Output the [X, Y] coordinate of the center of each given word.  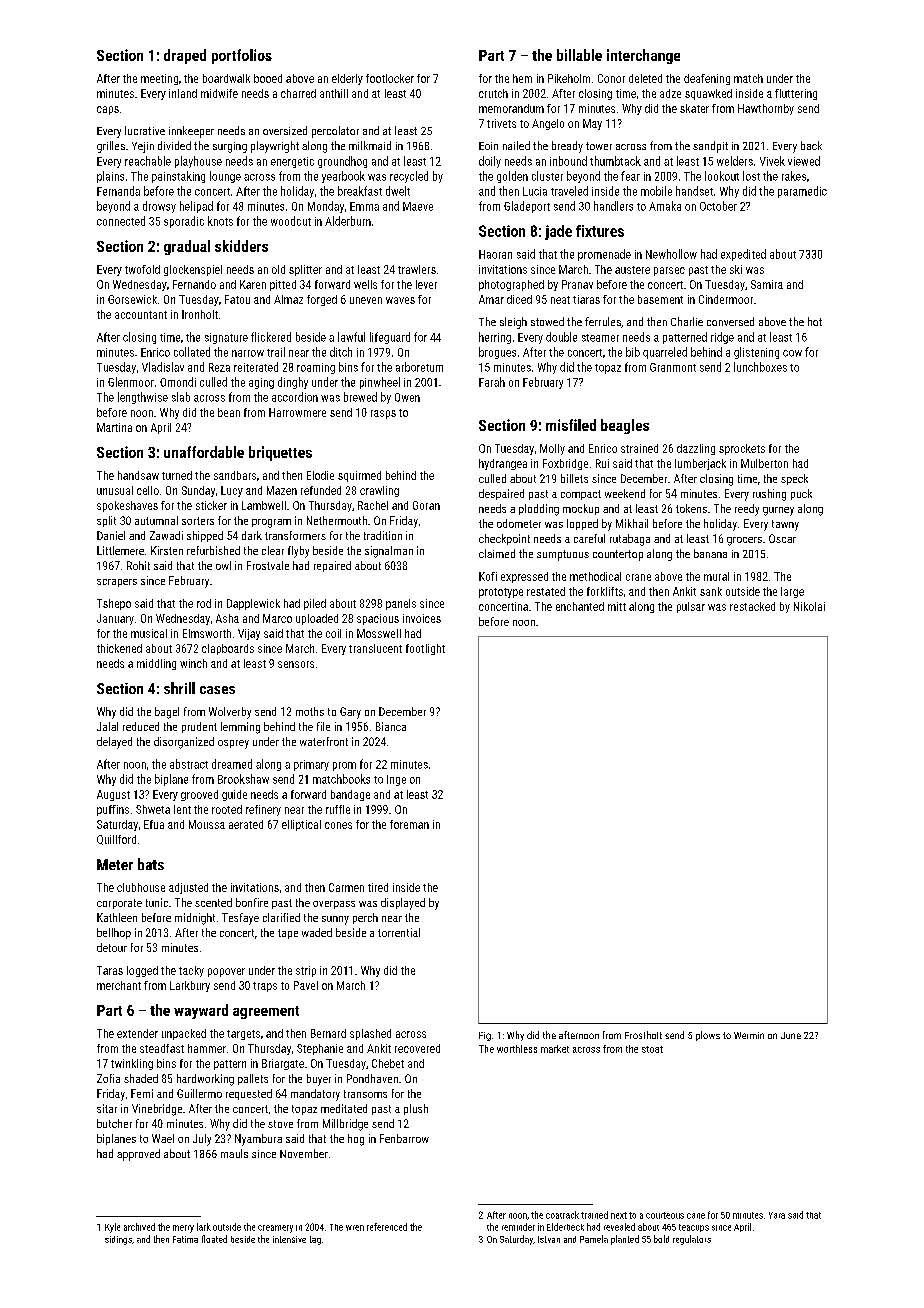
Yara [777, 1215]
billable [579, 55]
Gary [350, 713]
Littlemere [120, 550]
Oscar [782, 538]
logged [142, 971]
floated [214, 1239]
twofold [142, 269]
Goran [426, 505]
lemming [240, 728]
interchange [643, 56]
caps [108, 110]
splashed [370, 1034]
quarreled [665, 353]
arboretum [419, 367]
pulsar [691, 607]
